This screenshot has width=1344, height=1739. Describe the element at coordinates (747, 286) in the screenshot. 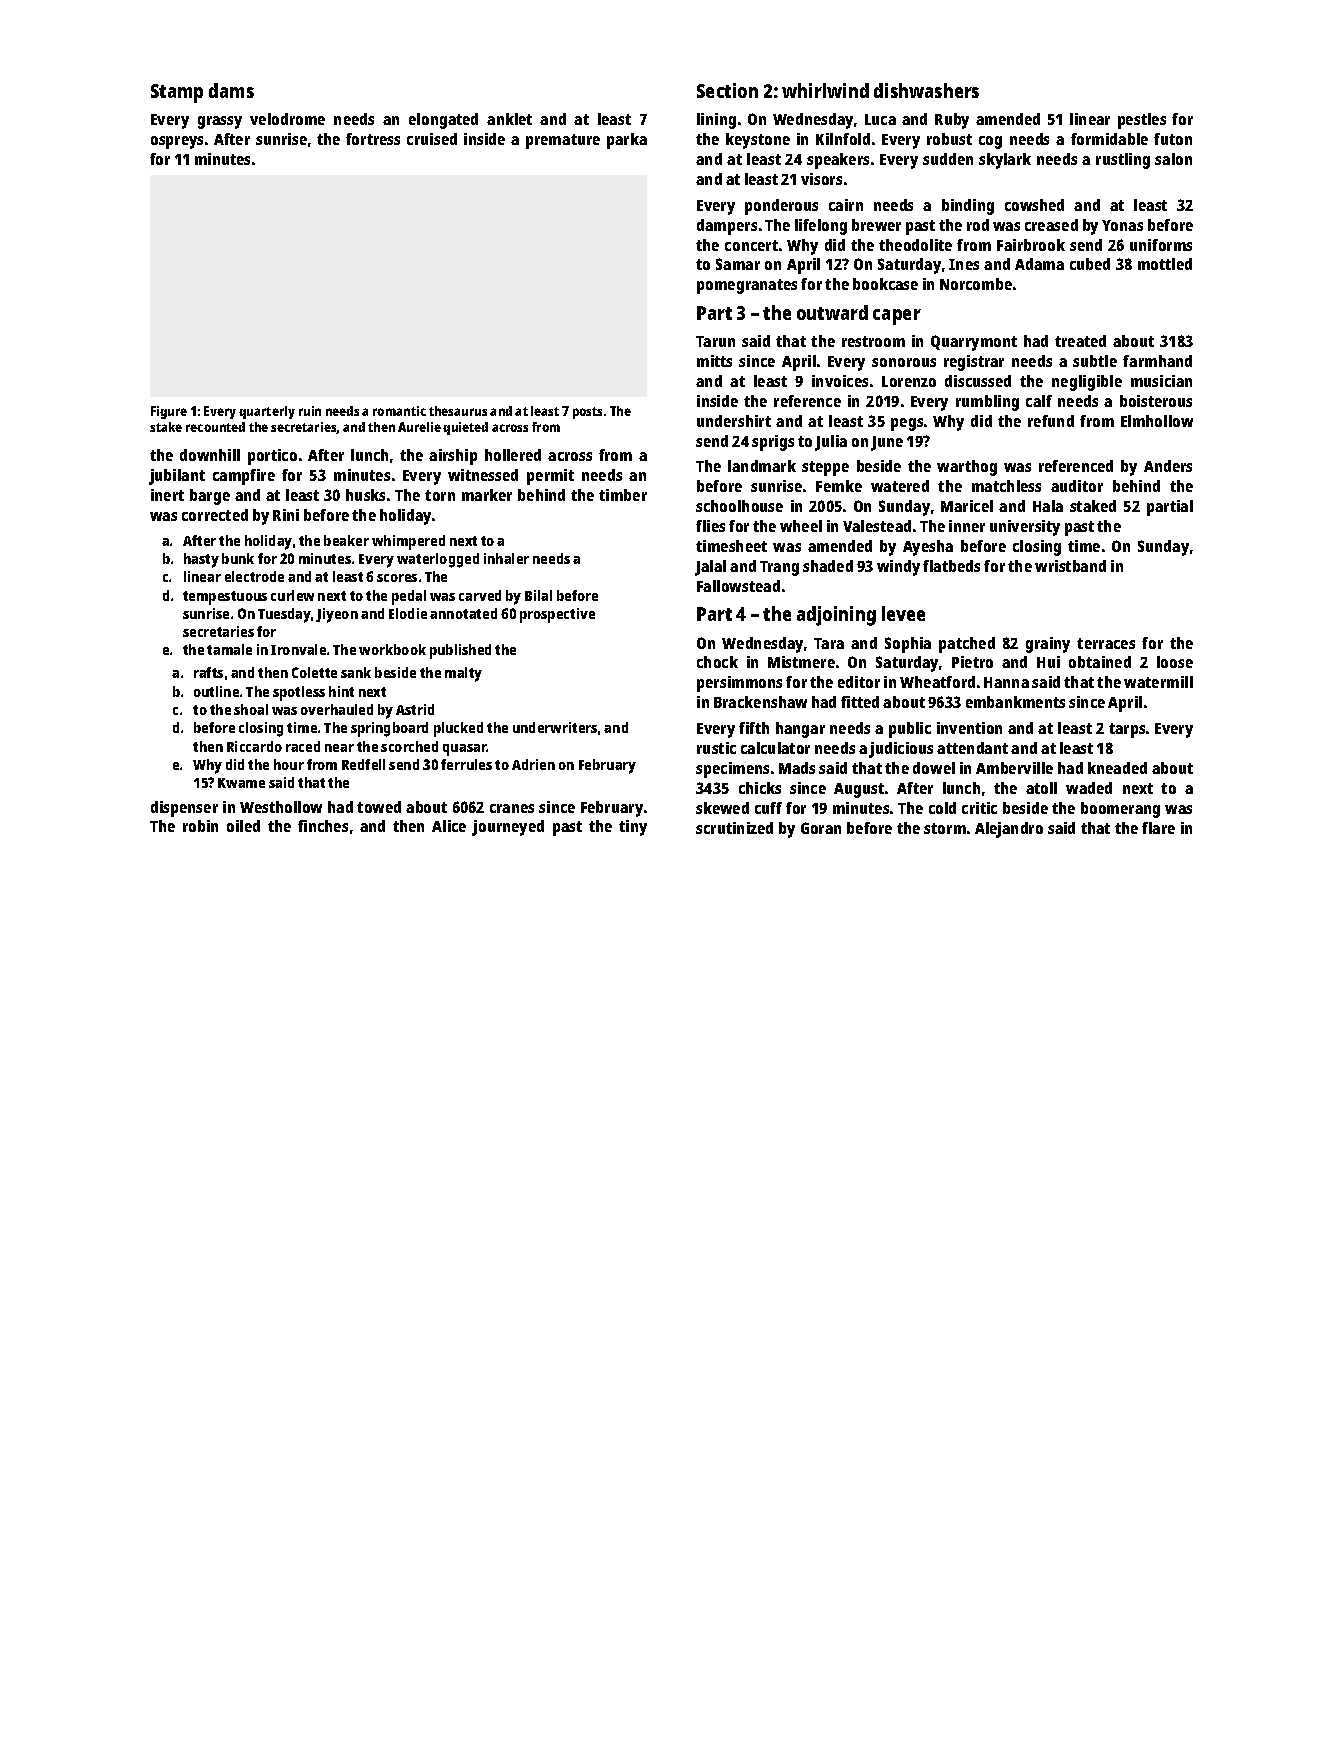

I see `pomegranates` at that location.
